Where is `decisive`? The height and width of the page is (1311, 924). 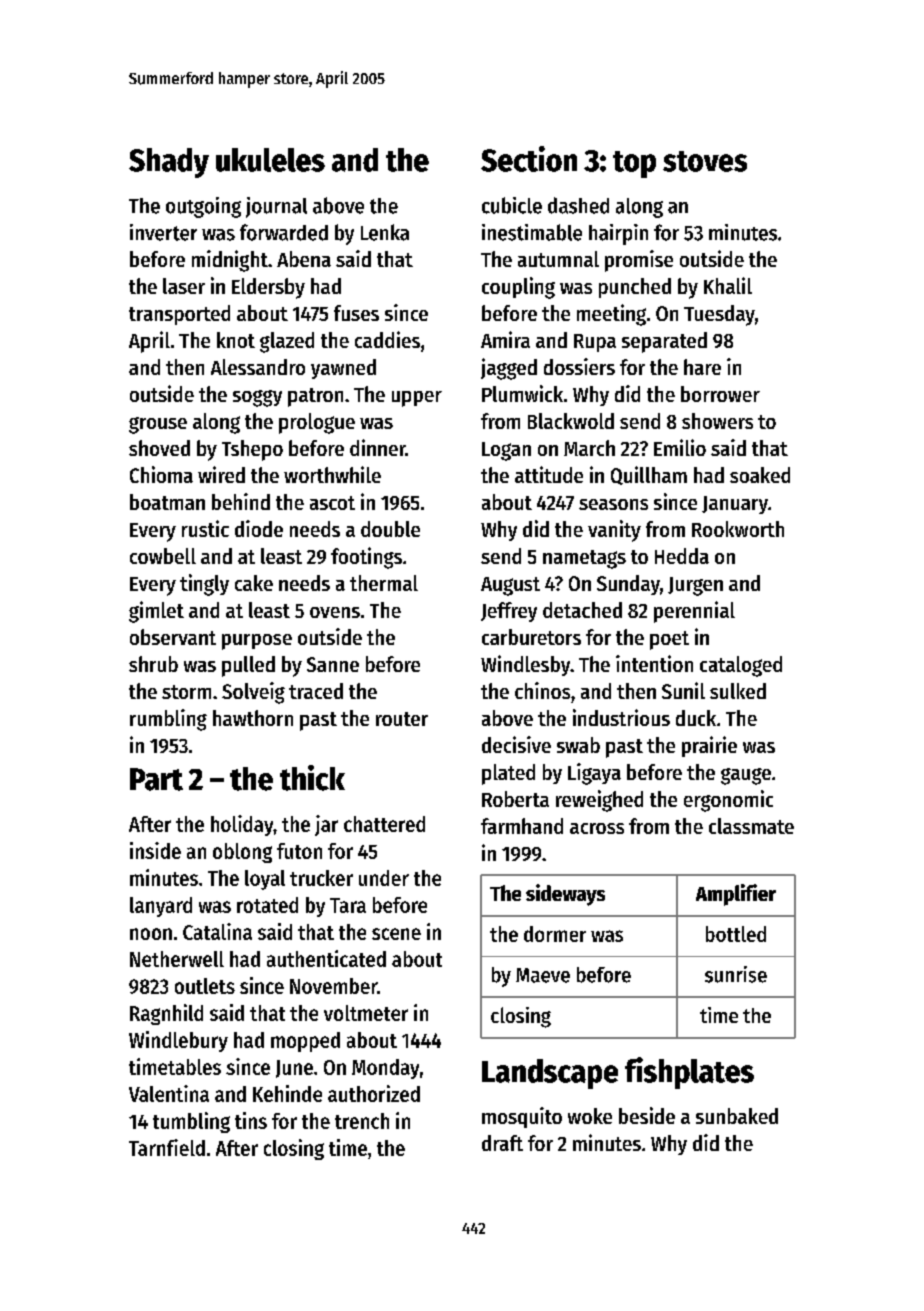
decisive is located at coordinates (516, 744).
